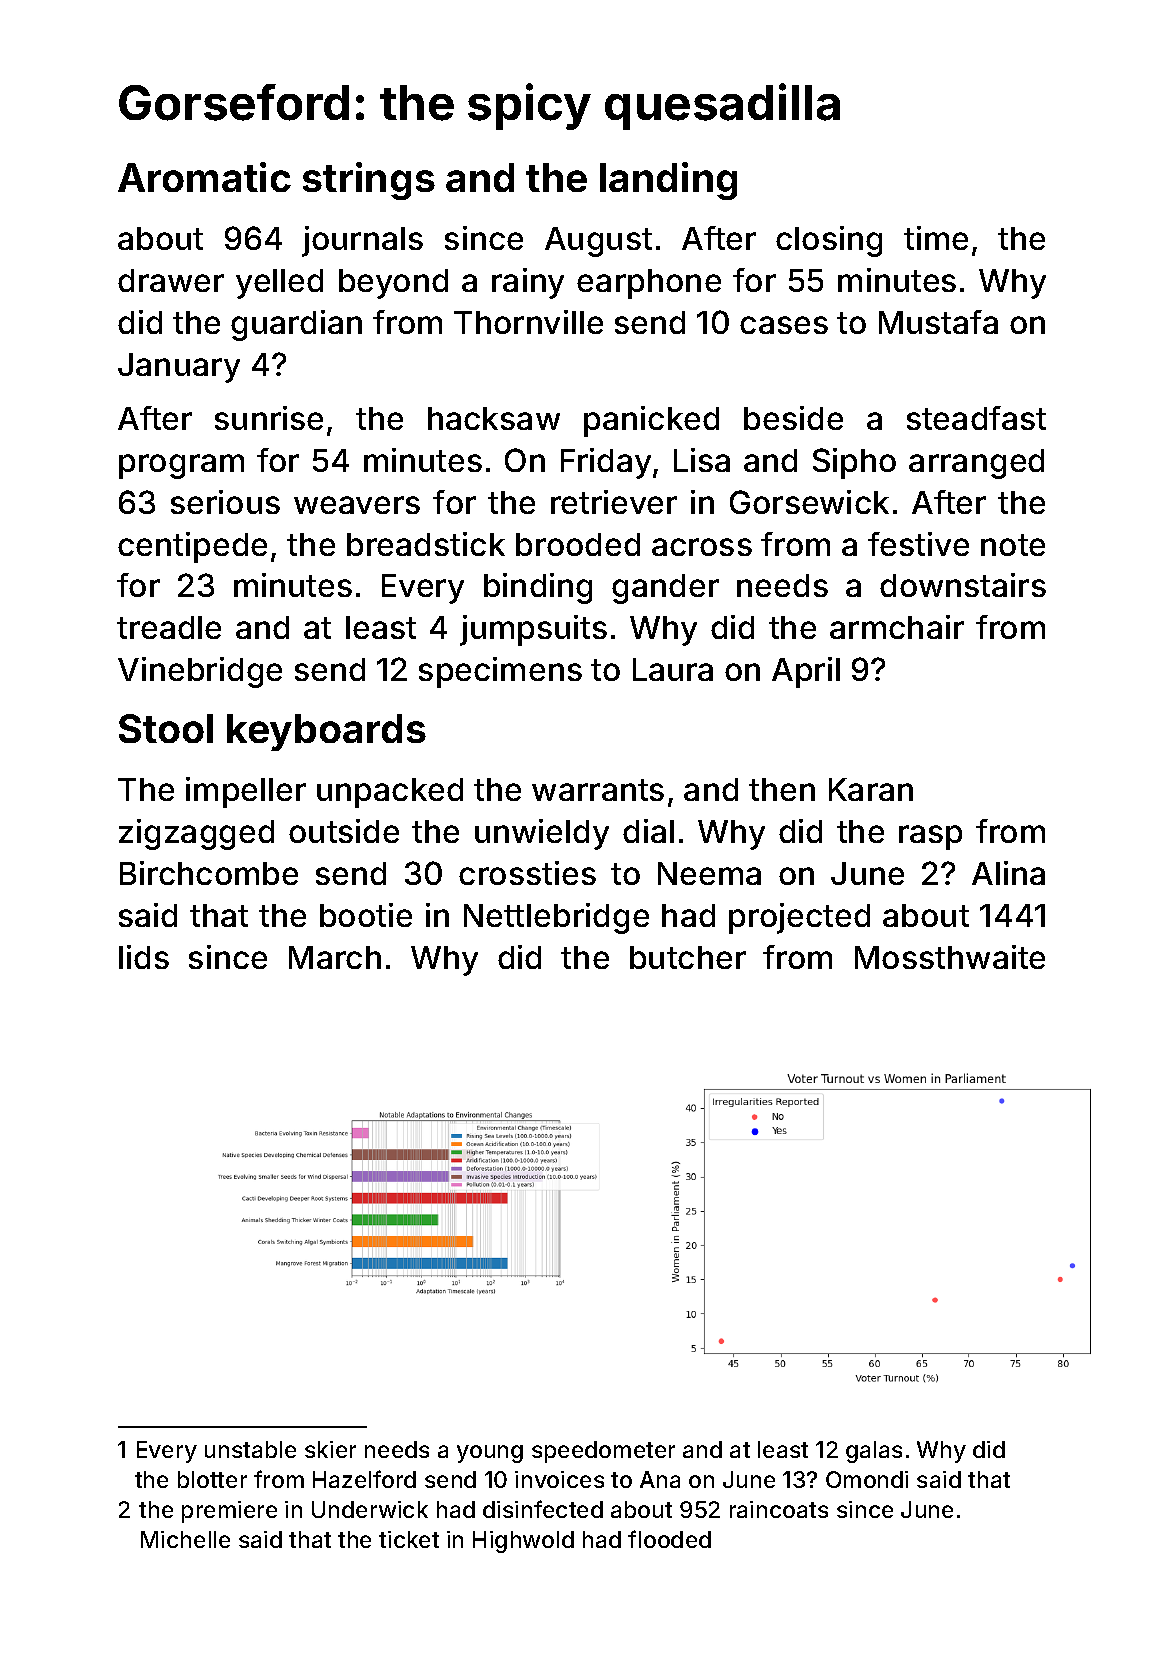  What do you see at coordinates (229, 1512) in the image?
I see `premiere` at bounding box center [229, 1512].
